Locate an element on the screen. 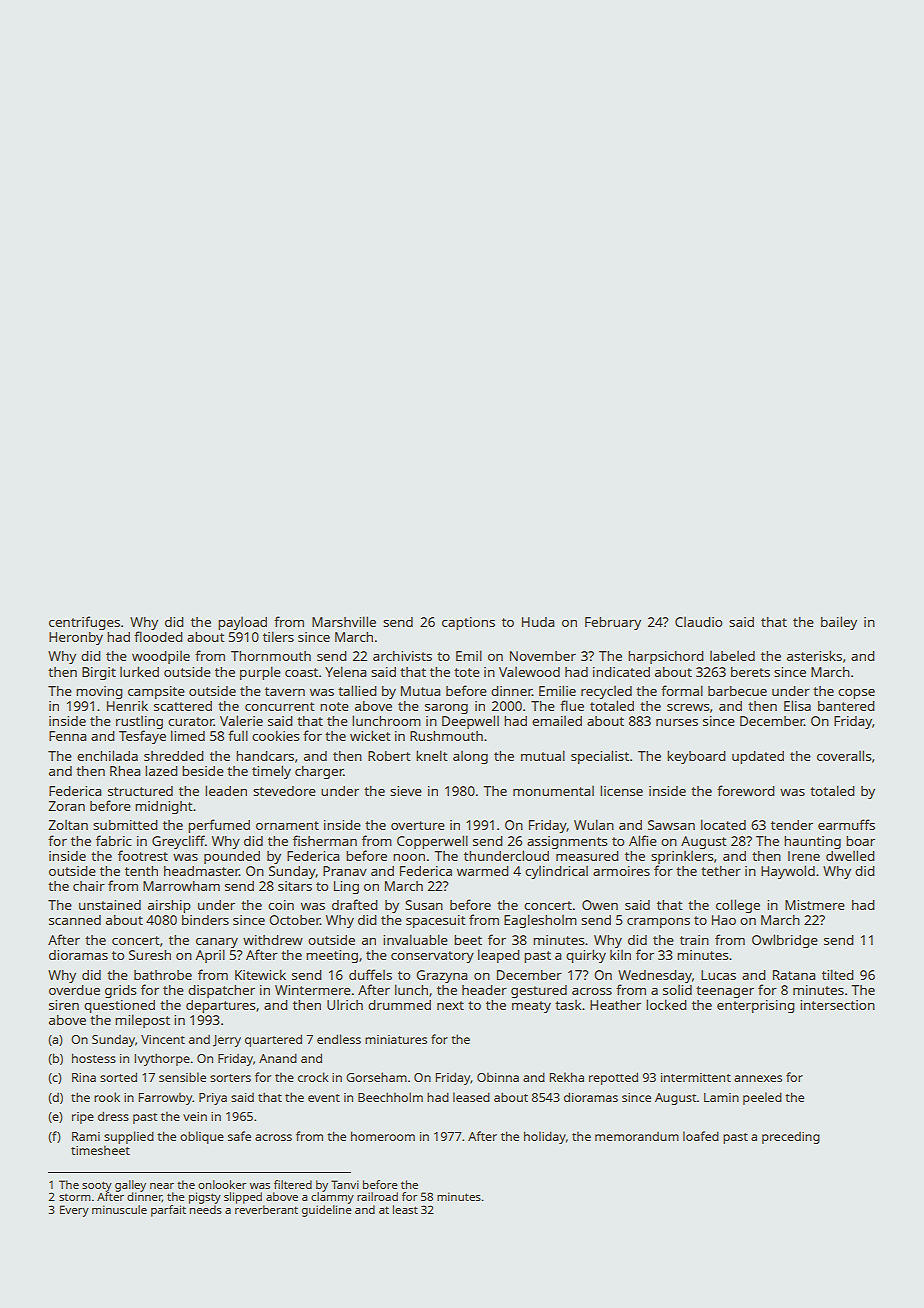 This screenshot has height=1308, width=924. Claudio is located at coordinates (698, 622).
